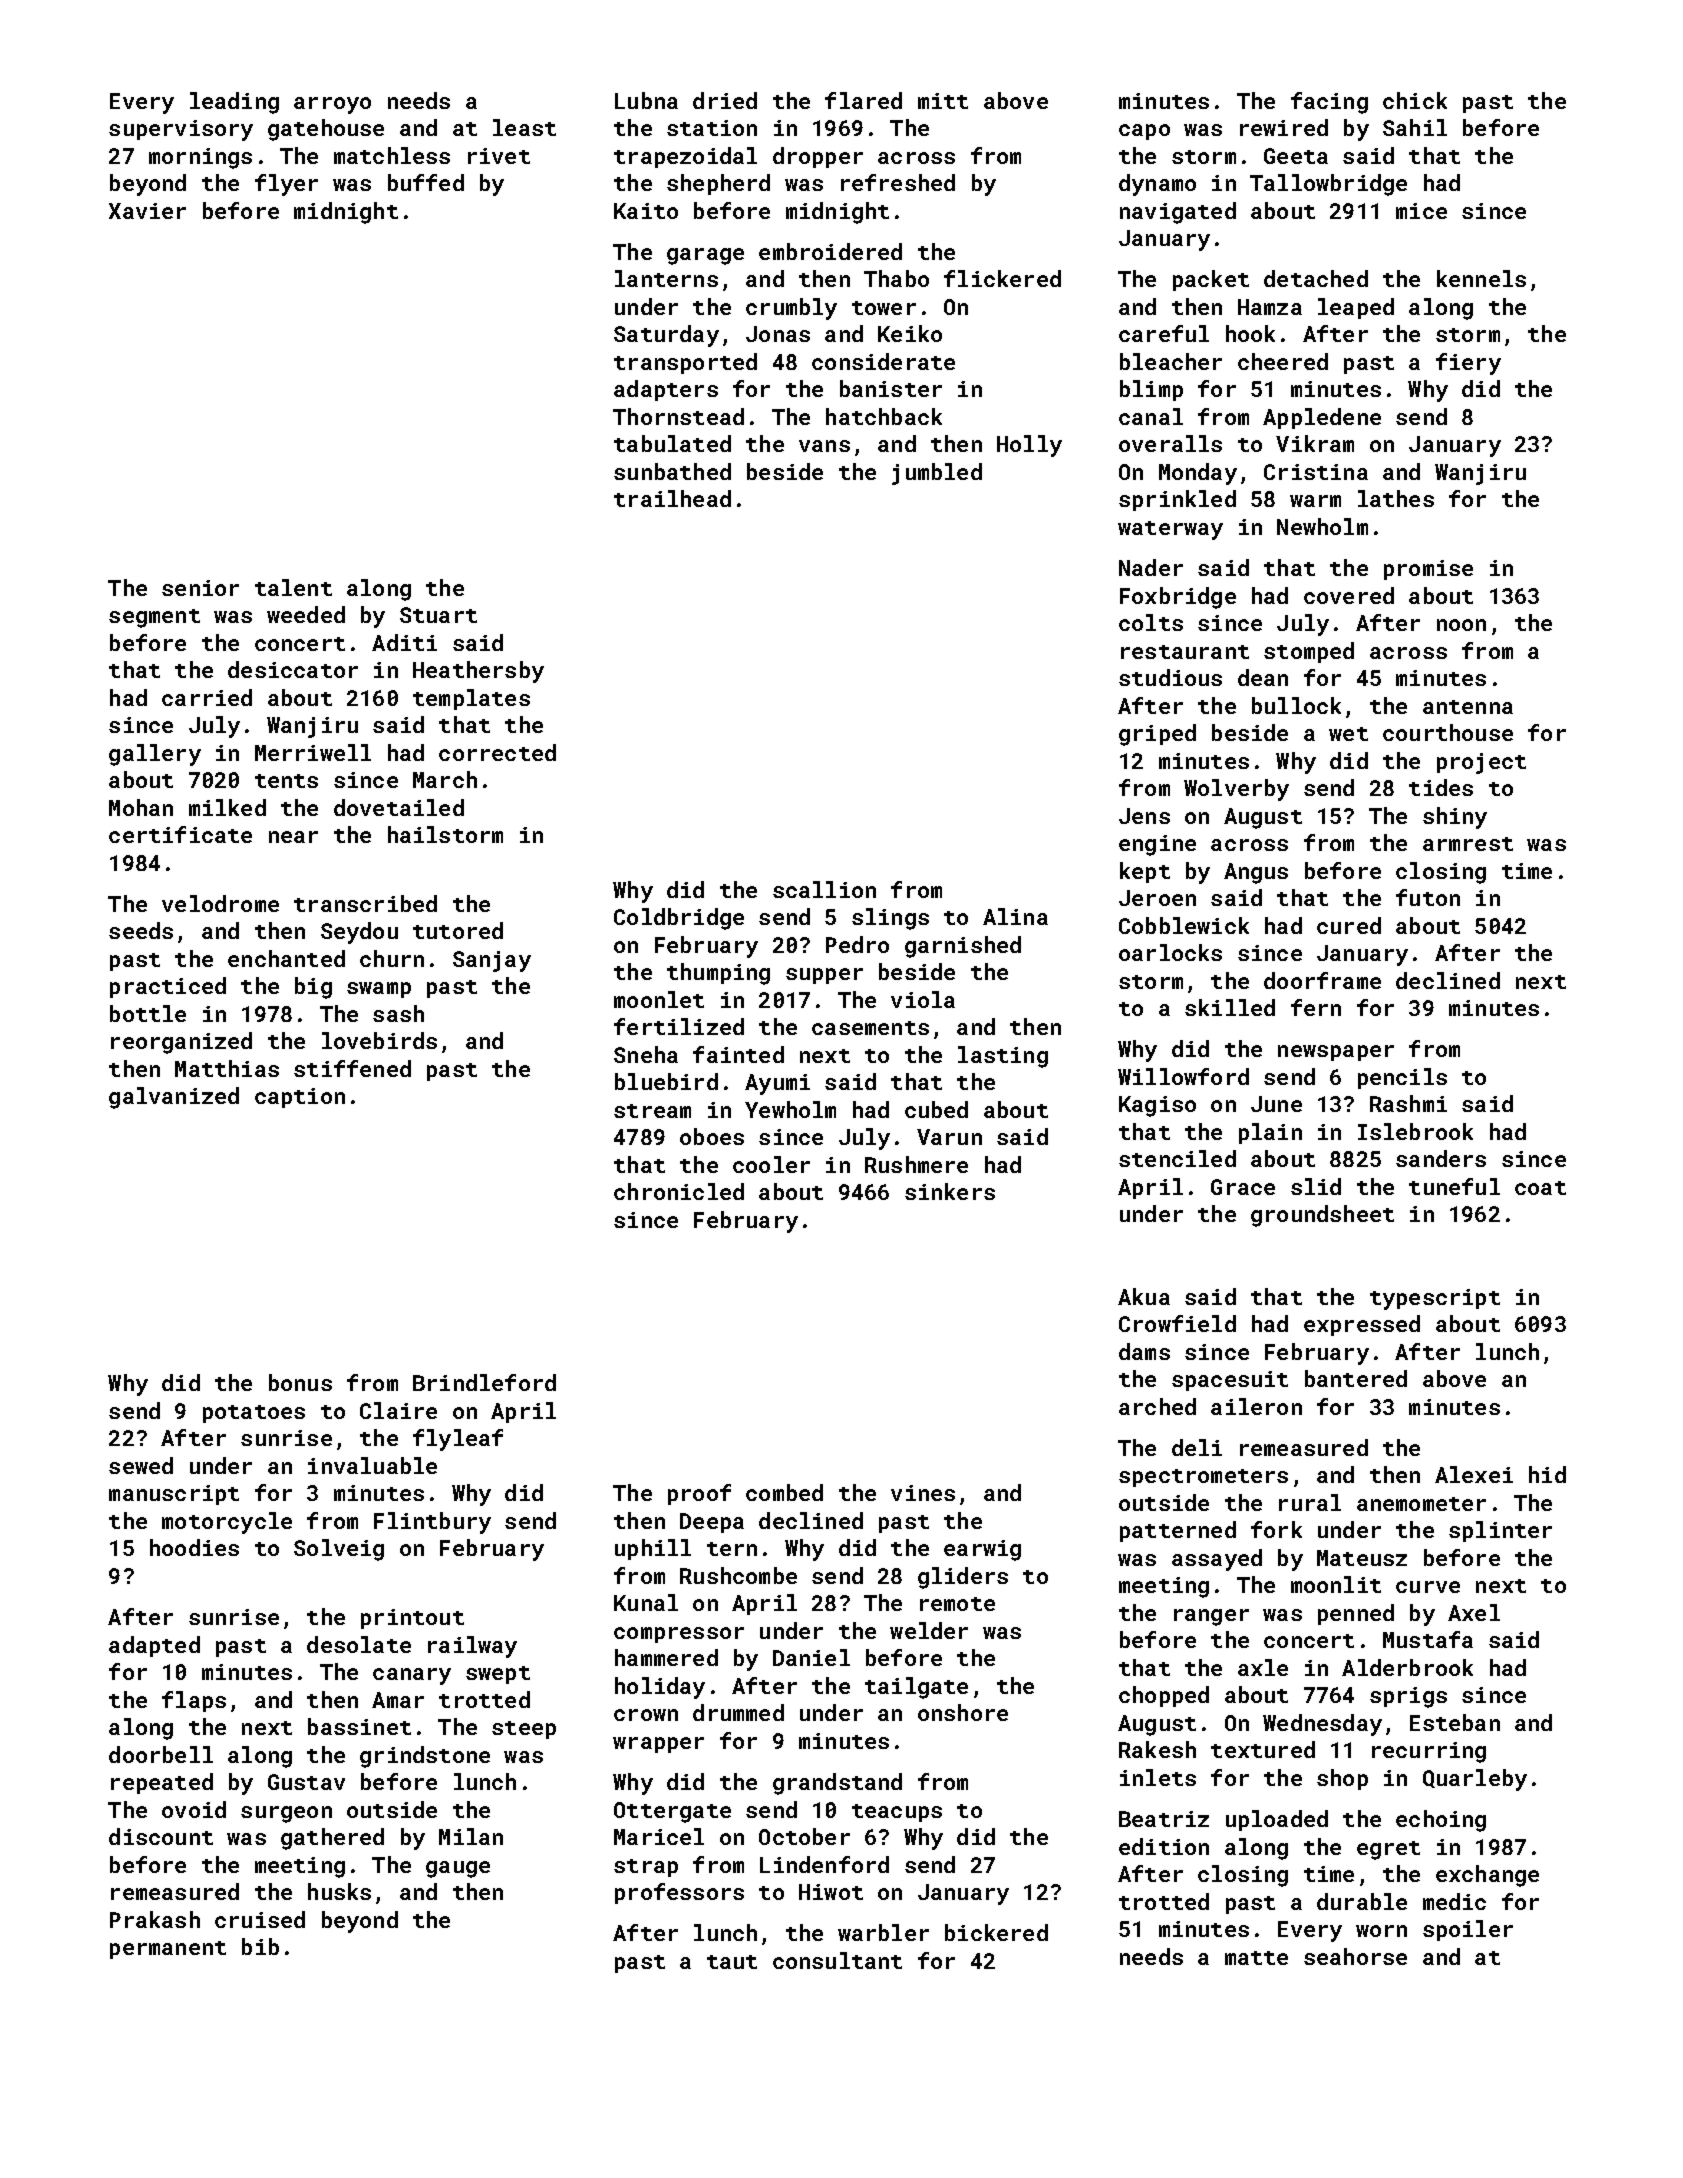 Image resolution: width=1683 pixels, height=2178 pixels. What do you see at coordinates (332, 105) in the page?
I see `arroyo` at bounding box center [332, 105].
